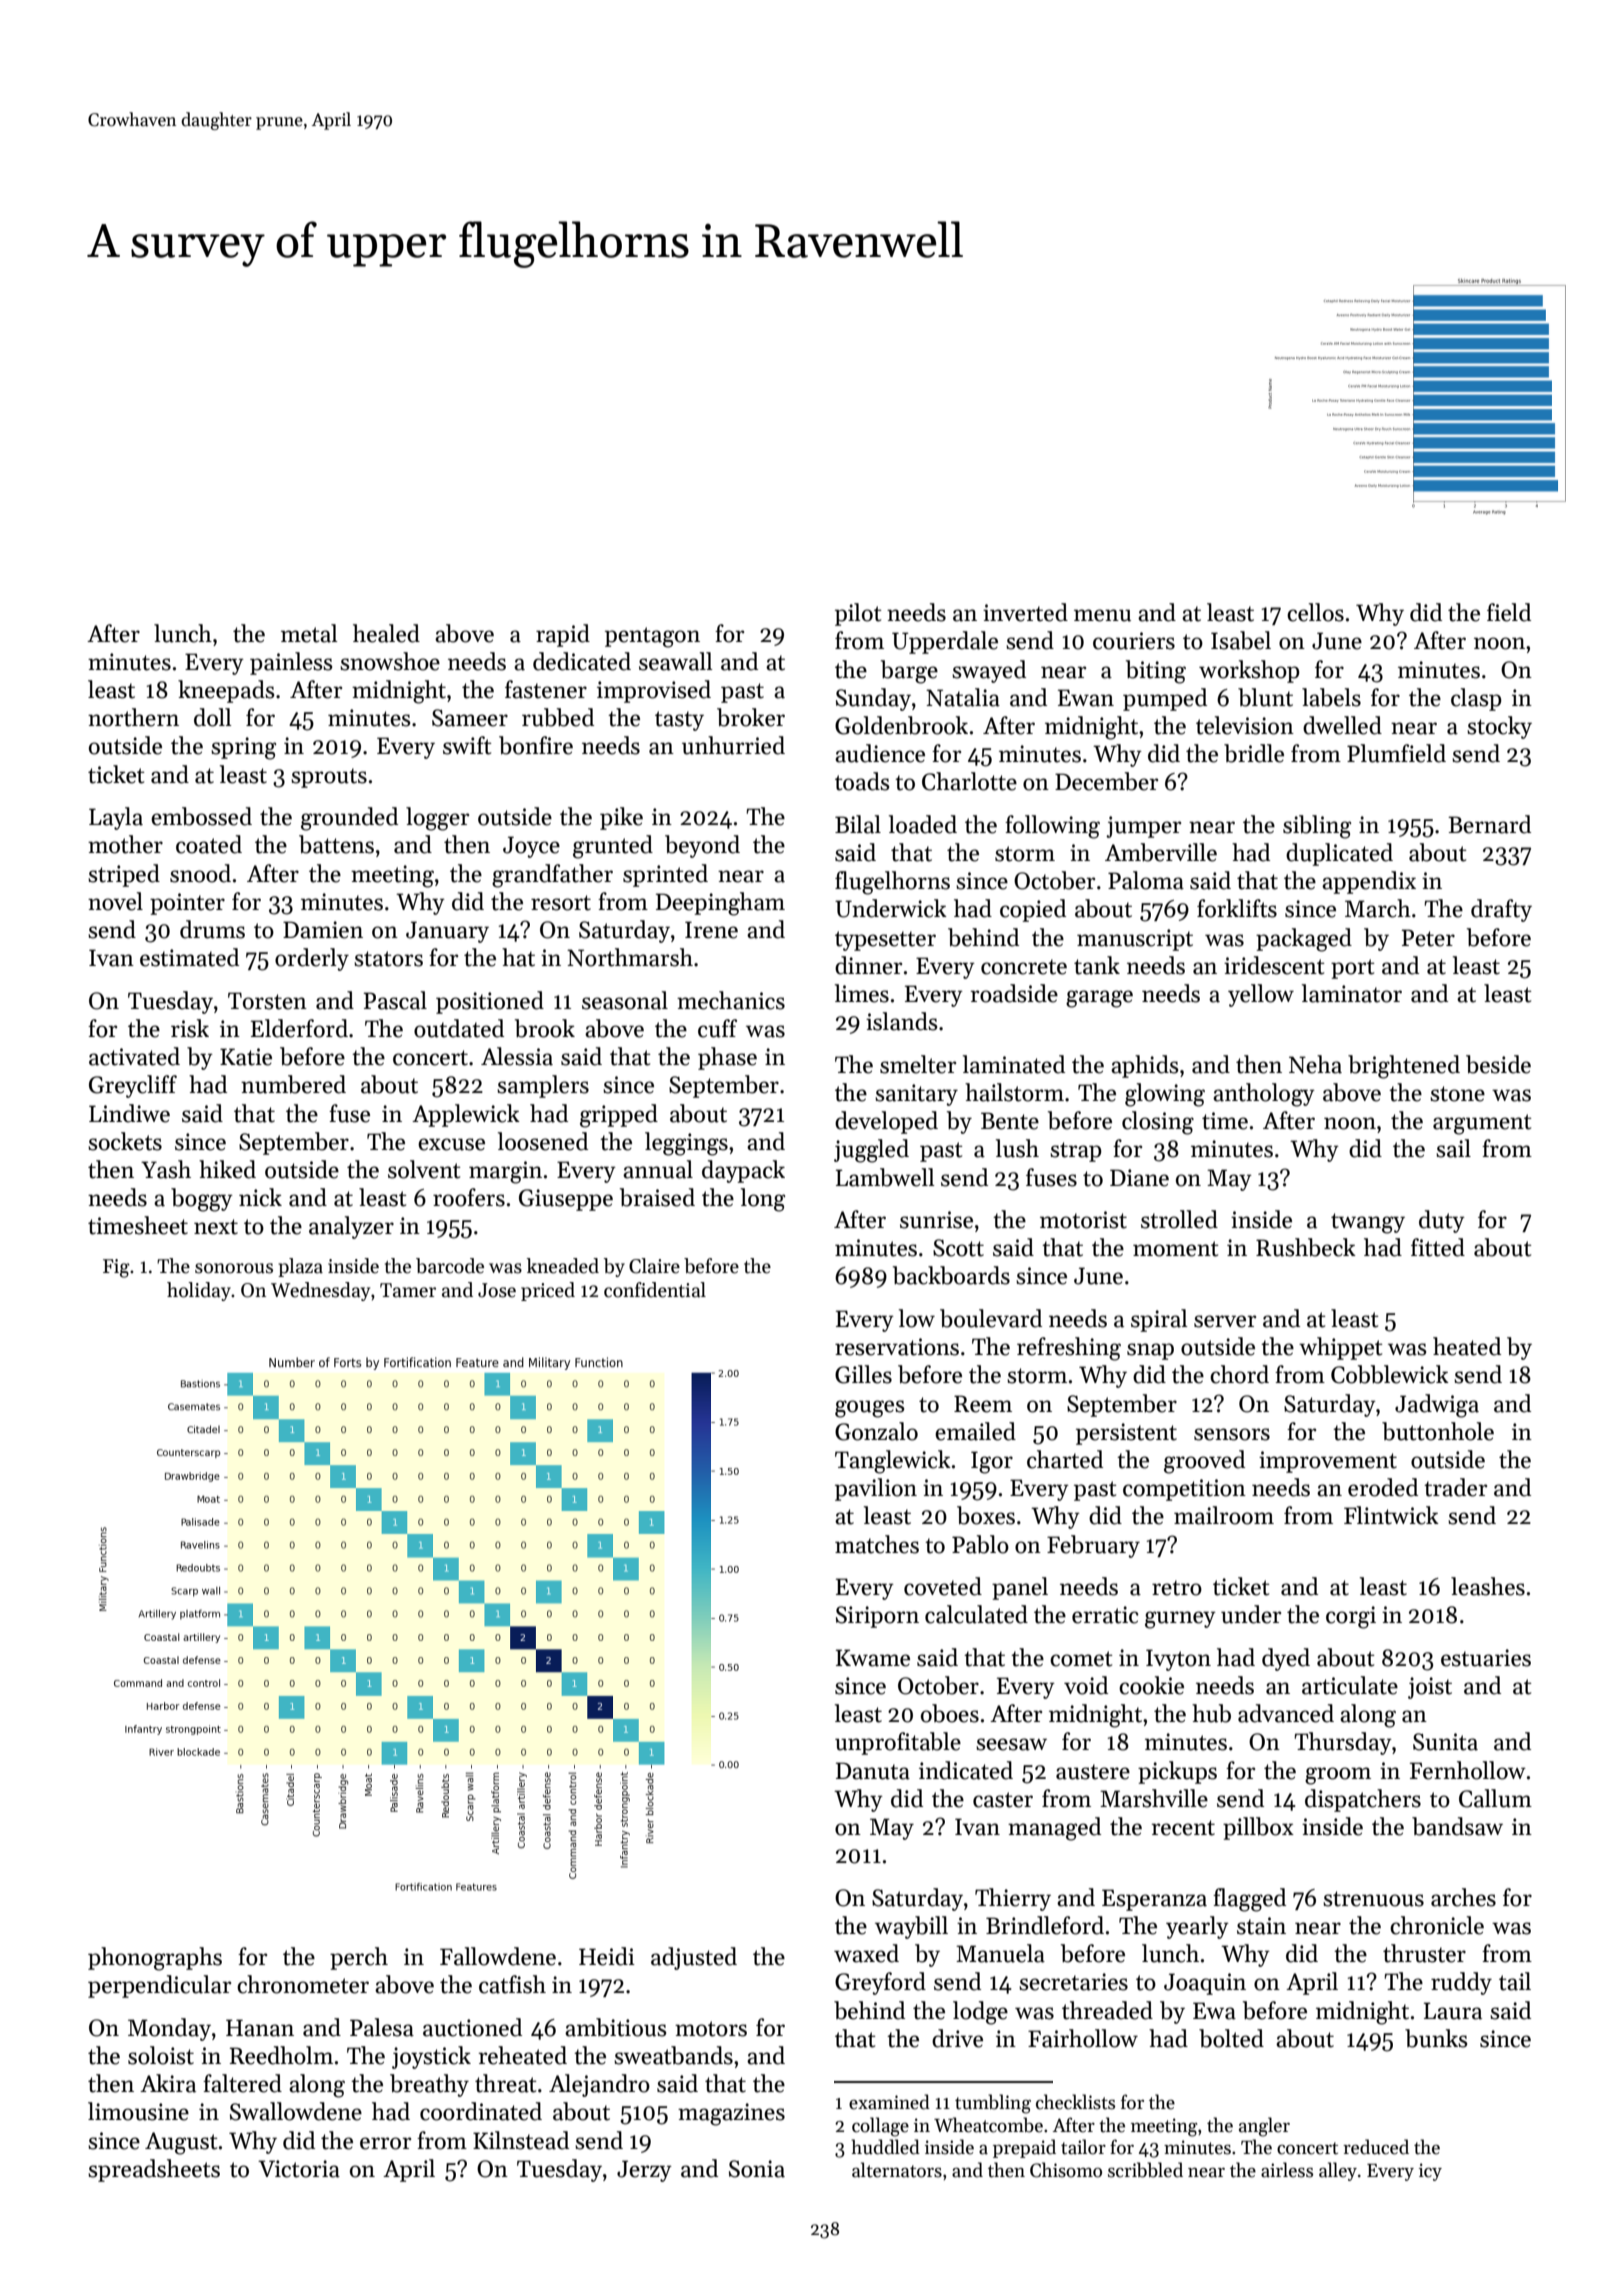 The height and width of the page is (2292, 1620). I want to click on Reem, so click(983, 1404).
